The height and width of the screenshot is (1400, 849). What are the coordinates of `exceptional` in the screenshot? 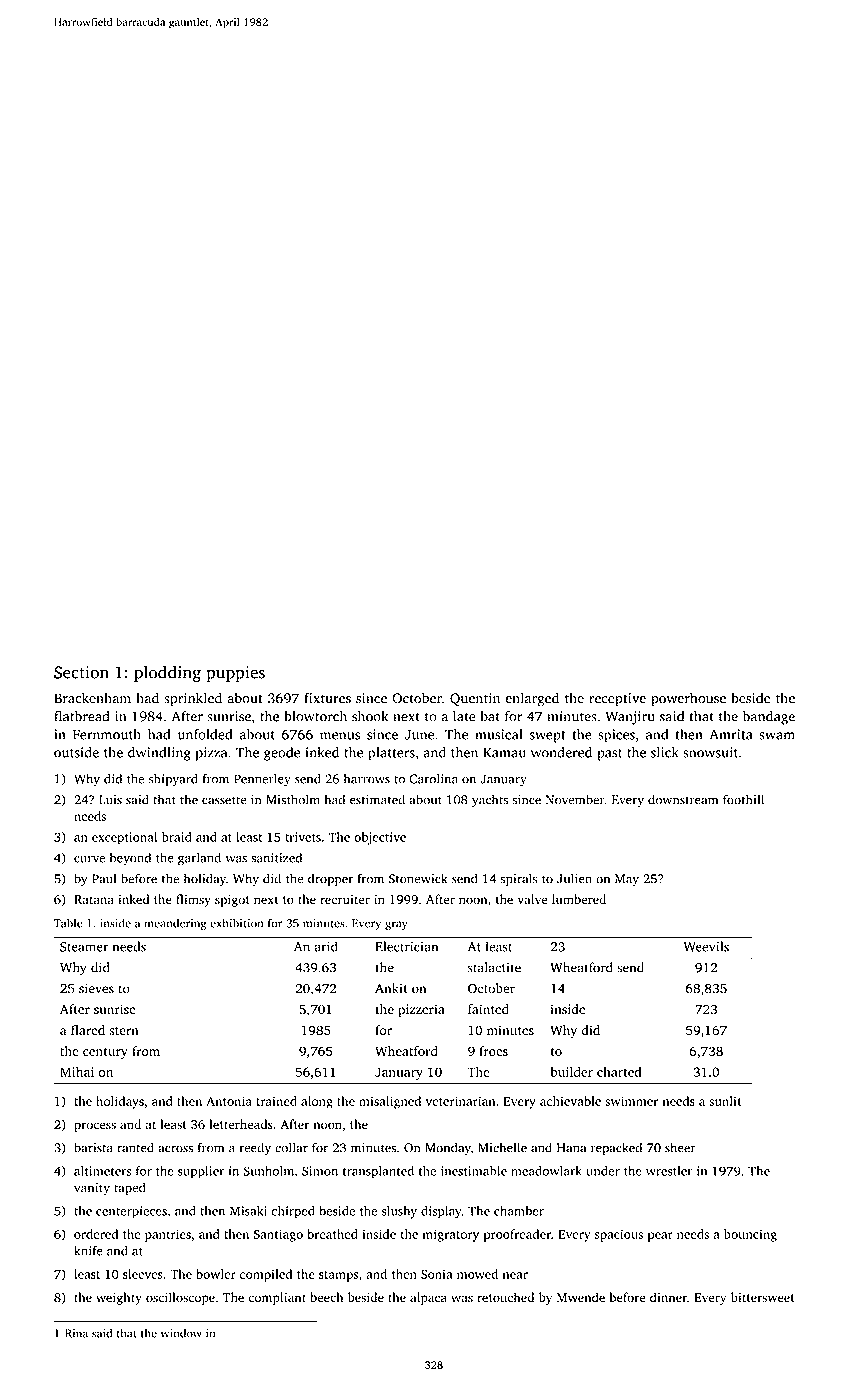 It's located at (124, 838).
